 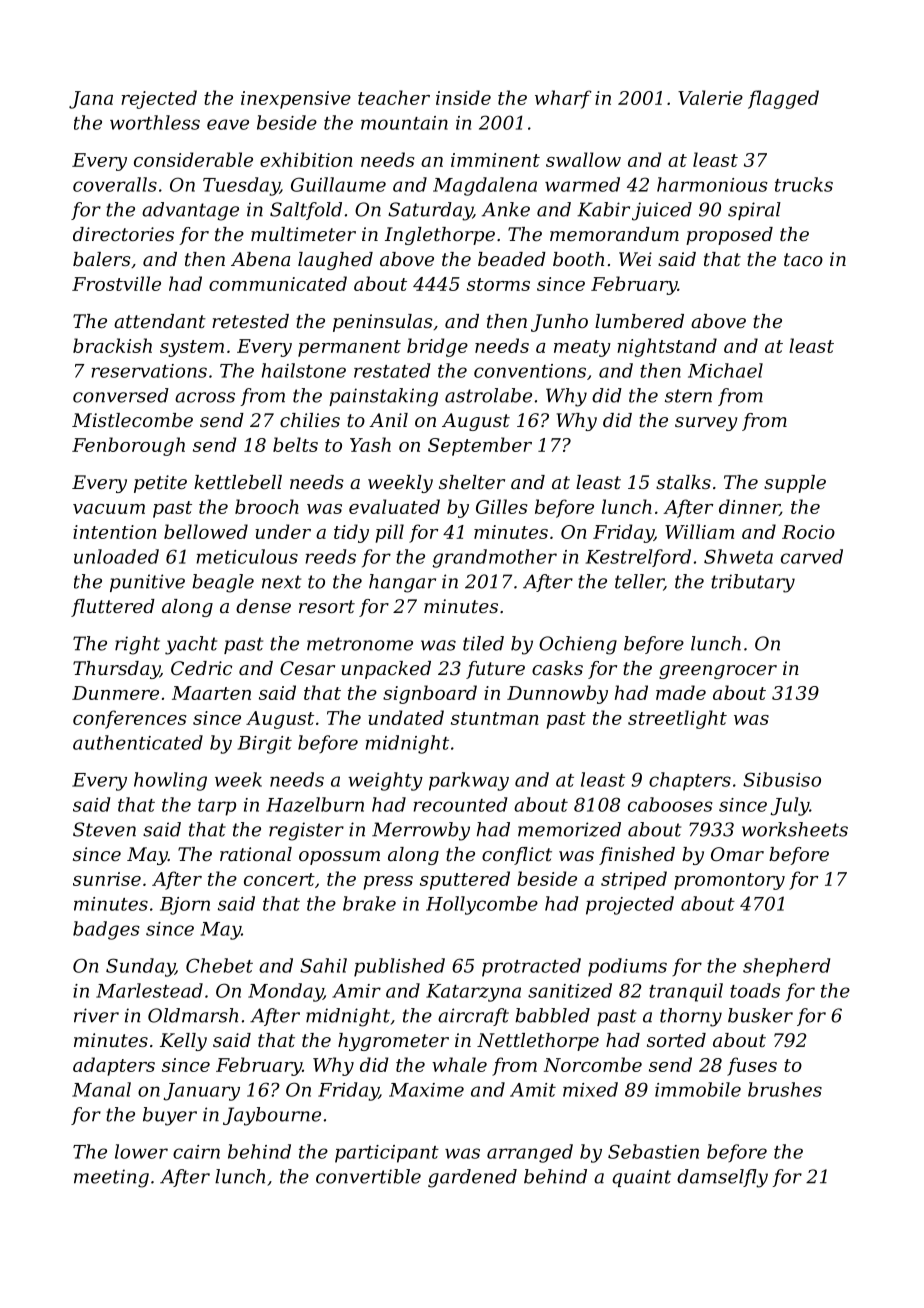 I want to click on rejected, so click(x=159, y=99).
